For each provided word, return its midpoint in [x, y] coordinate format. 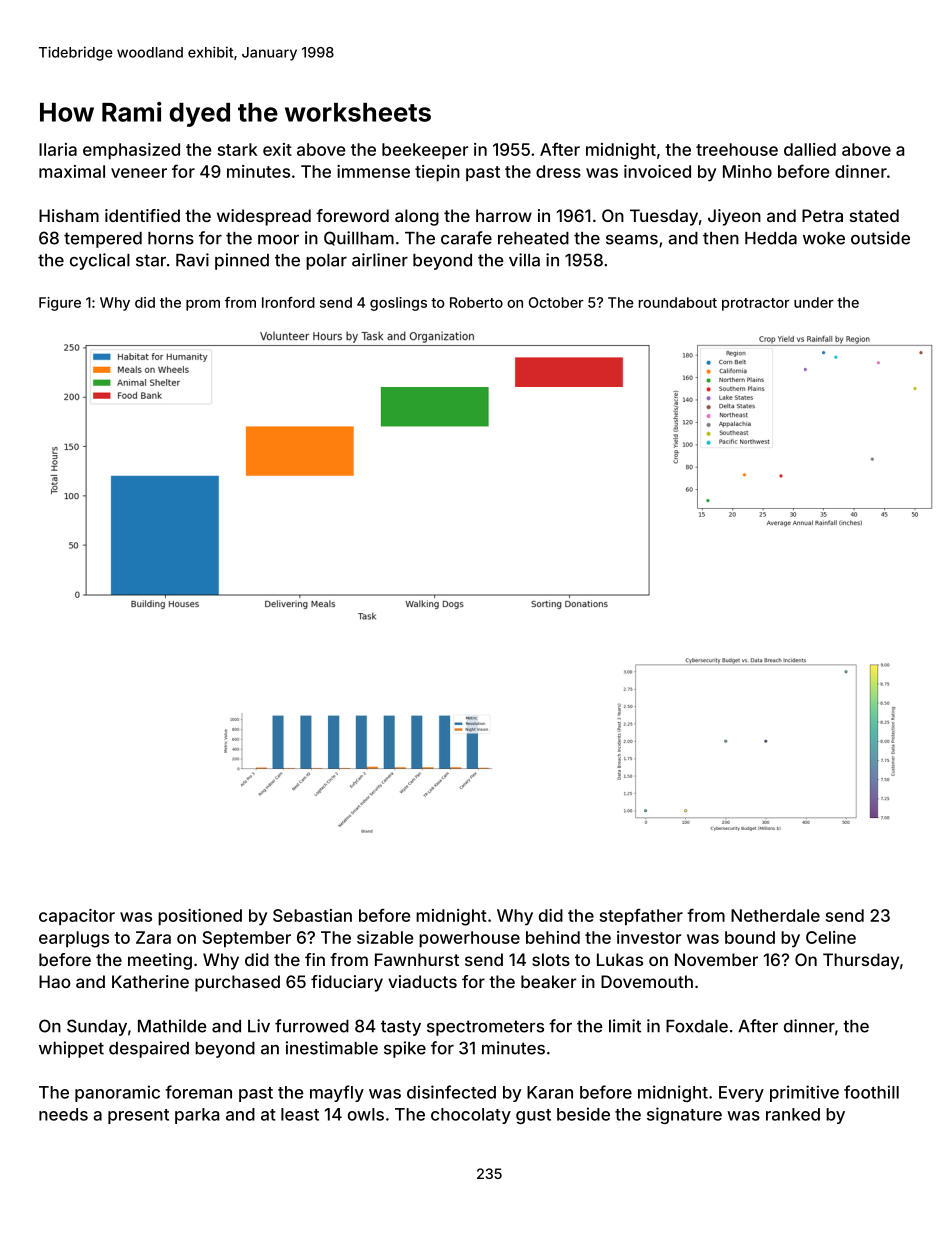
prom [203, 305]
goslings [398, 304]
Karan [550, 1092]
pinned [242, 261]
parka [197, 1116]
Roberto [476, 302]
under [814, 302]
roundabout [678, 302]
